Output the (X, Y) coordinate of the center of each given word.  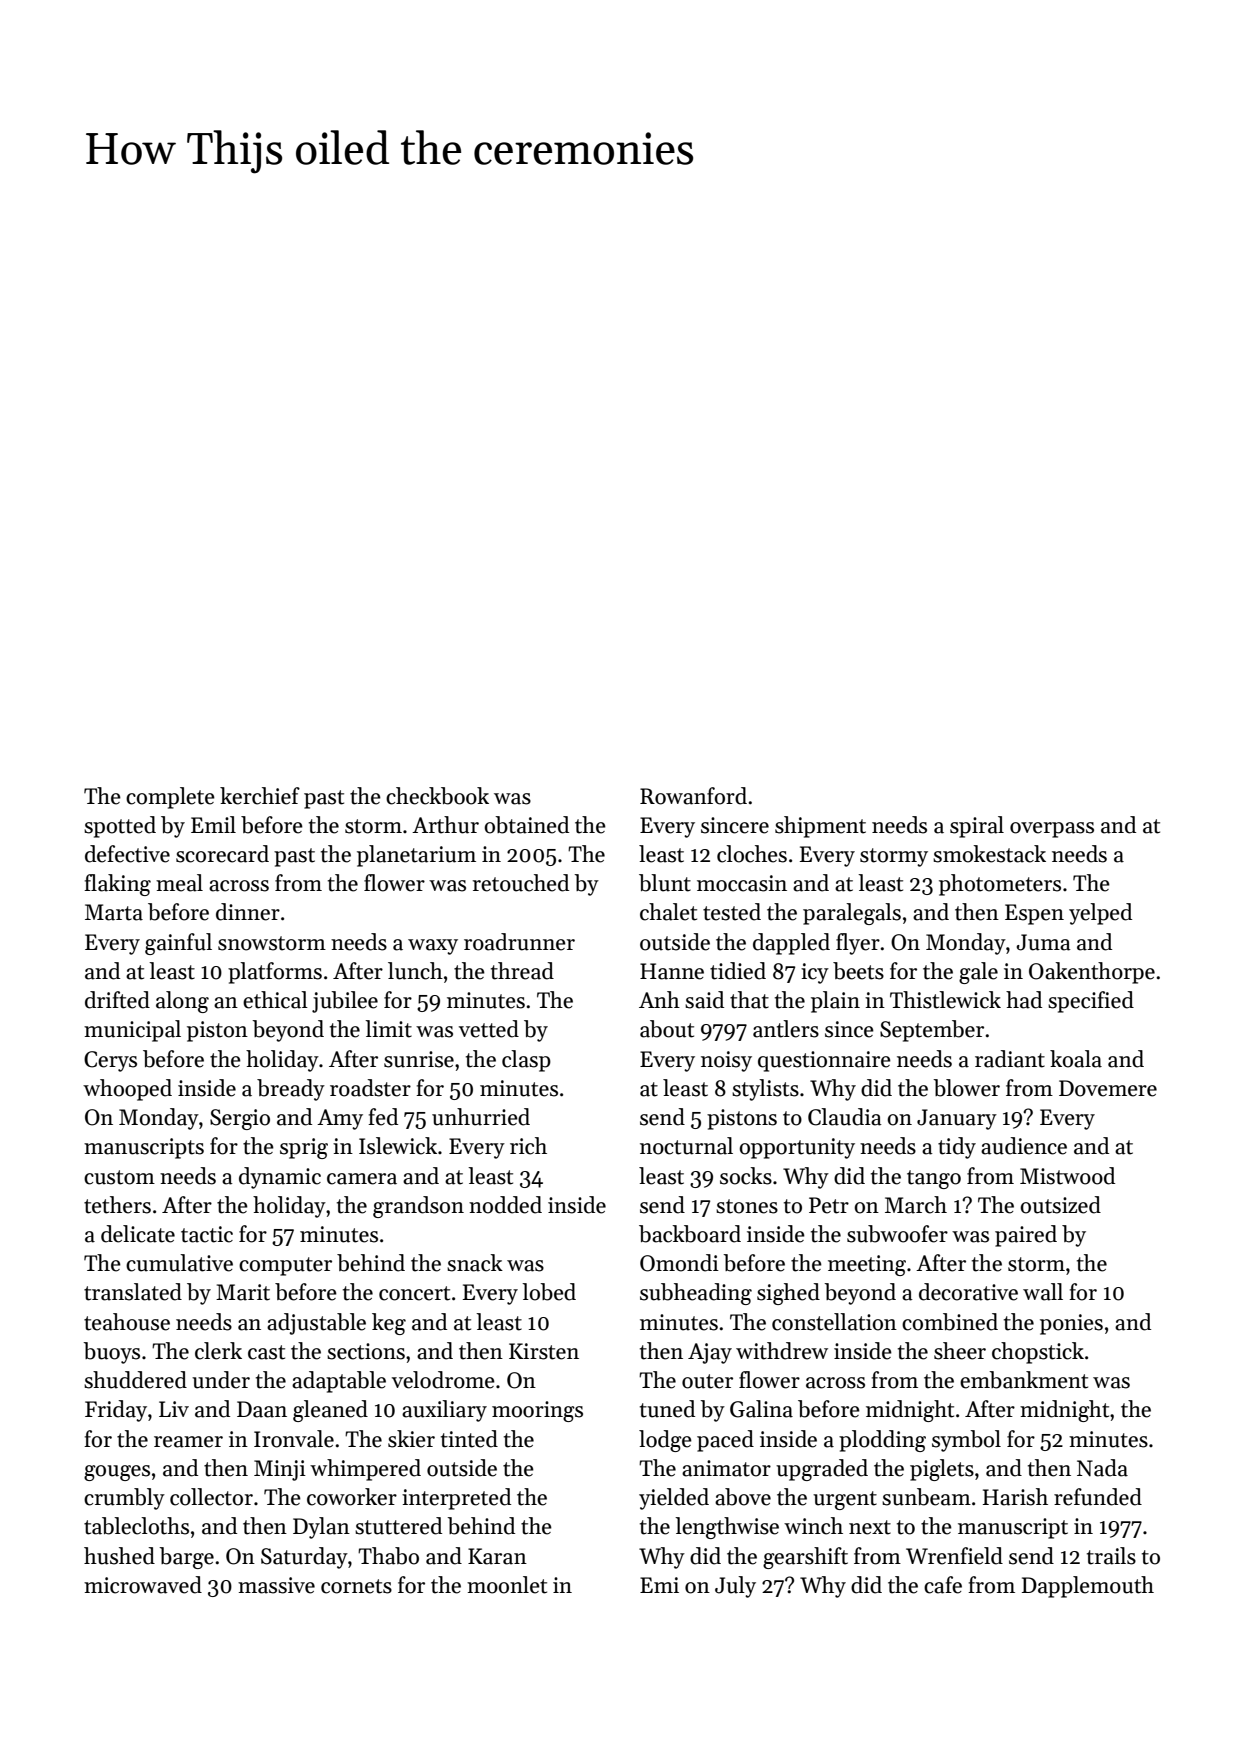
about (667, 1029)
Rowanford (693, 796)
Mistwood (1067, 1176)
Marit (243, 1292)
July (735, 1587)
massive (276, 1585)
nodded (505, 1205)
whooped (127, 1090)
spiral (977, 827)
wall (1043, 1292)
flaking (117, 885)
